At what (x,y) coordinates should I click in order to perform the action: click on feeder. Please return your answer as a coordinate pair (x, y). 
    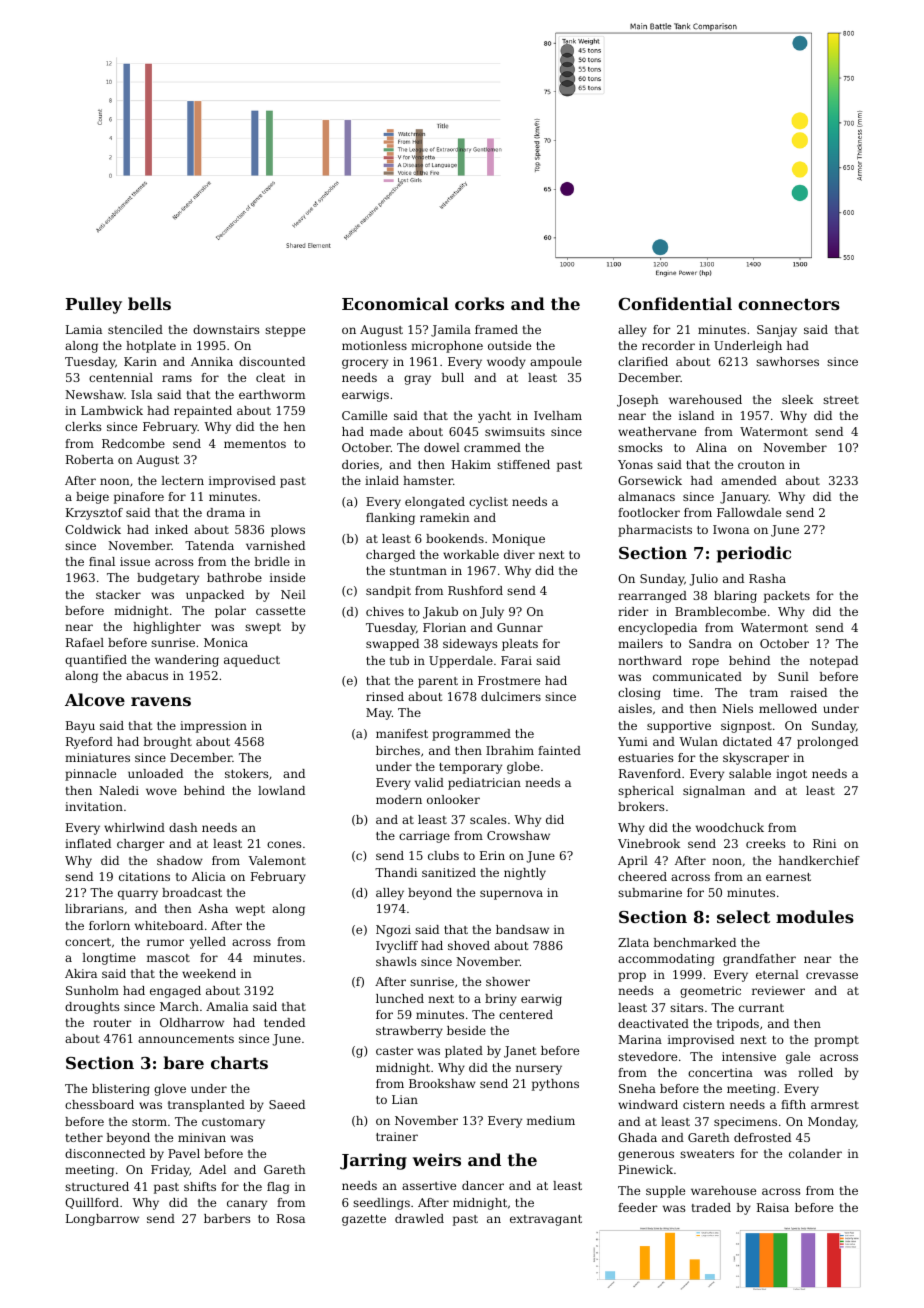
    Looking at the image, I should click on (638, 1207).
